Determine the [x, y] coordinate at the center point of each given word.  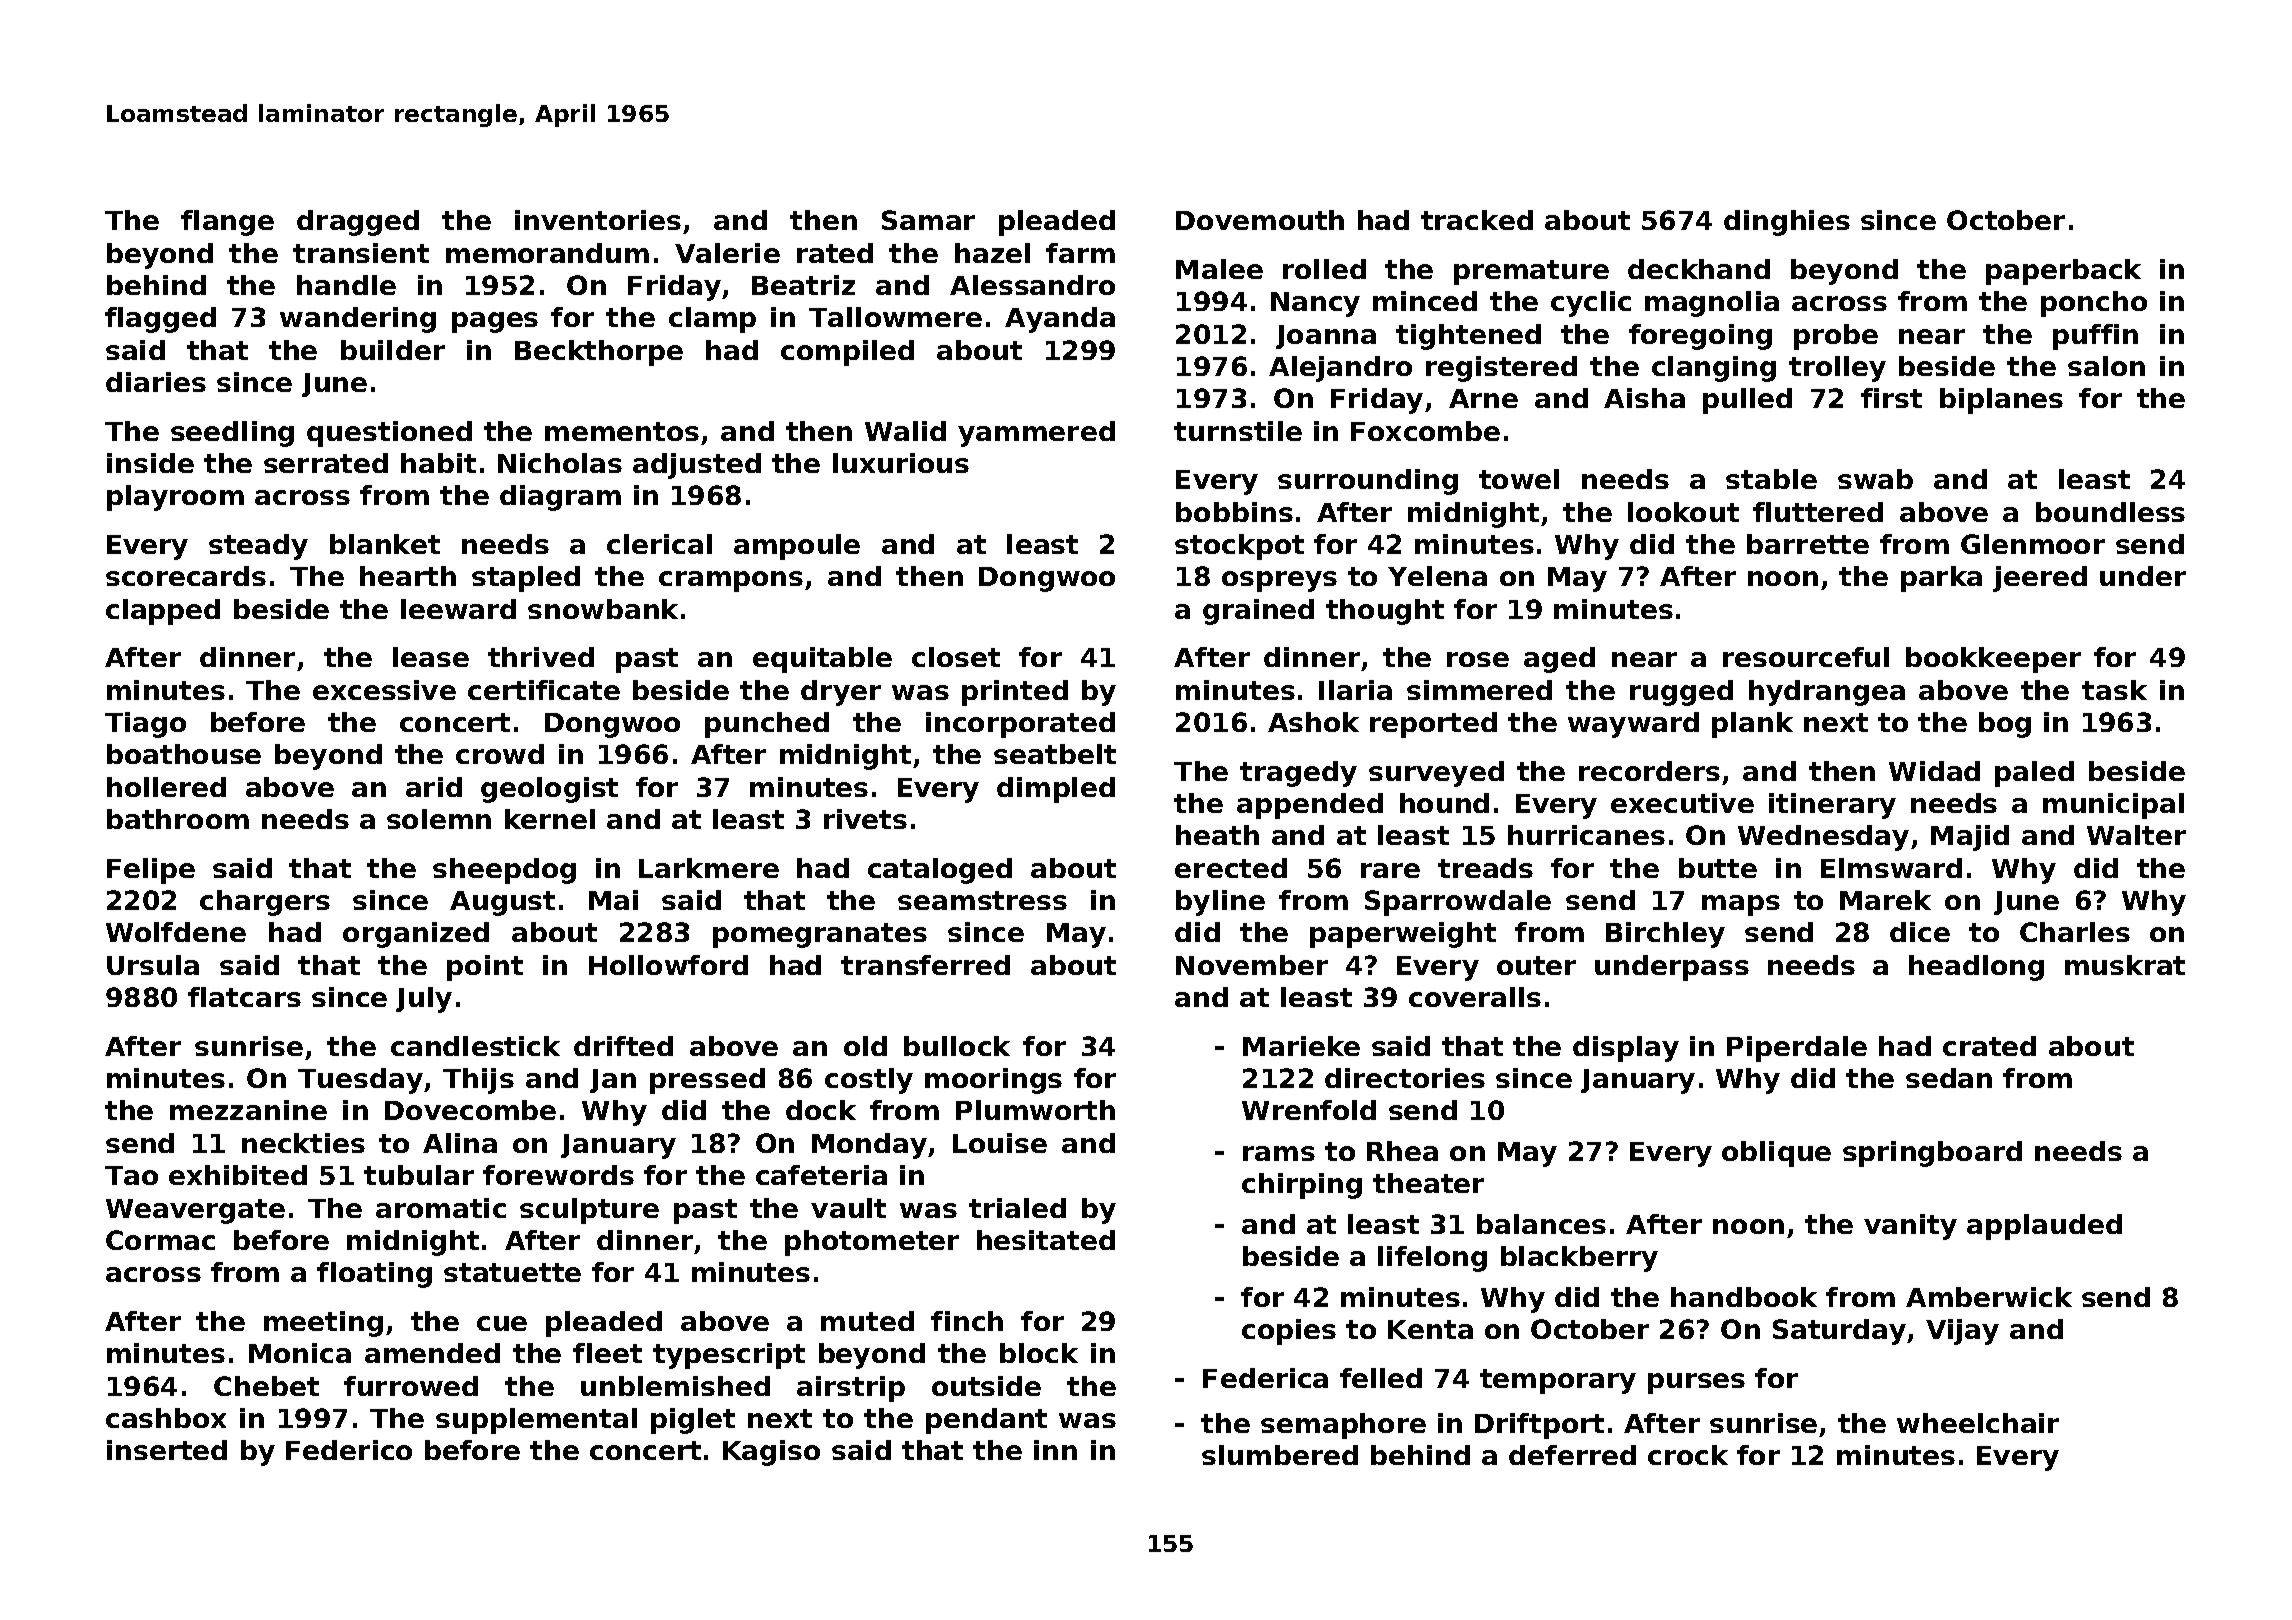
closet [956, 657]
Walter [2136, 835]
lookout [1683, 512]
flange [227, 223]
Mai [613, 900]
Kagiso [771, 1453]
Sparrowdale [1458, 903]
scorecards [186, 576]
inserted [167, 1450]
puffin [2095, 337]
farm [1080, 253]
